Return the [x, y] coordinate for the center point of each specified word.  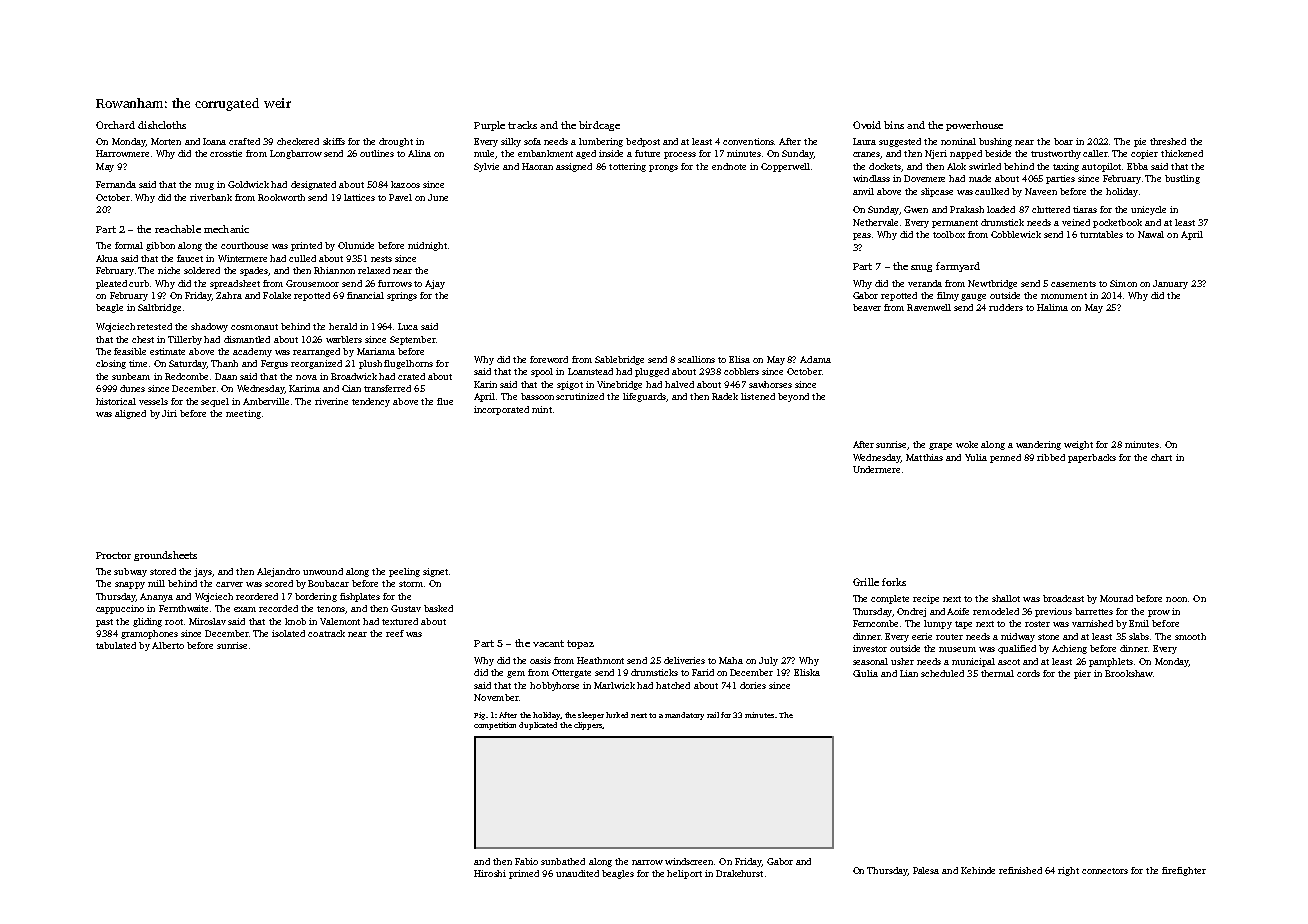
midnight [427, 246]
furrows [395, 283]
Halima [1052, 307]
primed [524, 874]
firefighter [1184, 871]
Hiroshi [490, 873]
